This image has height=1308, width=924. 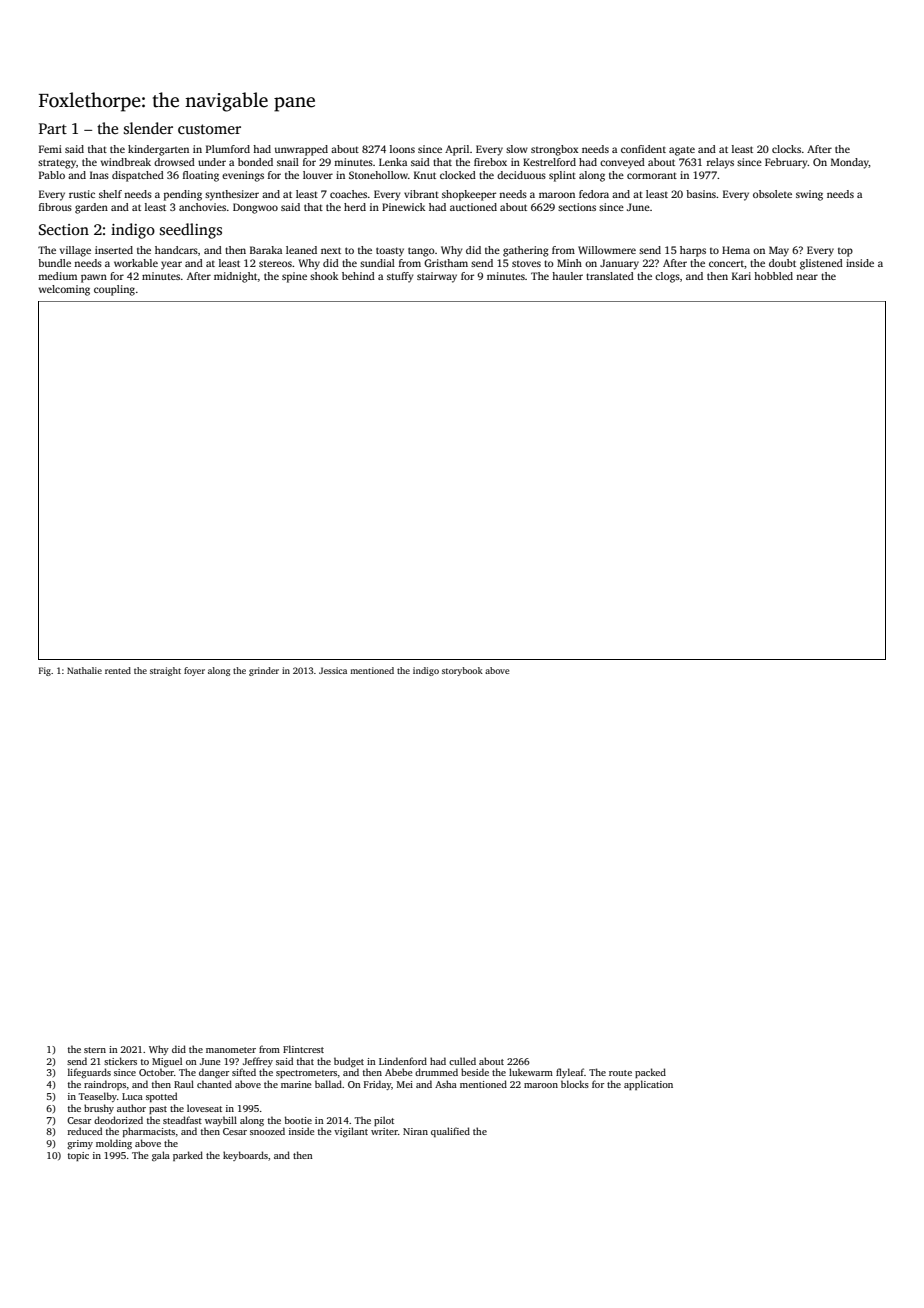 What do you see at coordinates (64, 290) in the image?
I see `welcoming` at bounding box center [64, 290].
